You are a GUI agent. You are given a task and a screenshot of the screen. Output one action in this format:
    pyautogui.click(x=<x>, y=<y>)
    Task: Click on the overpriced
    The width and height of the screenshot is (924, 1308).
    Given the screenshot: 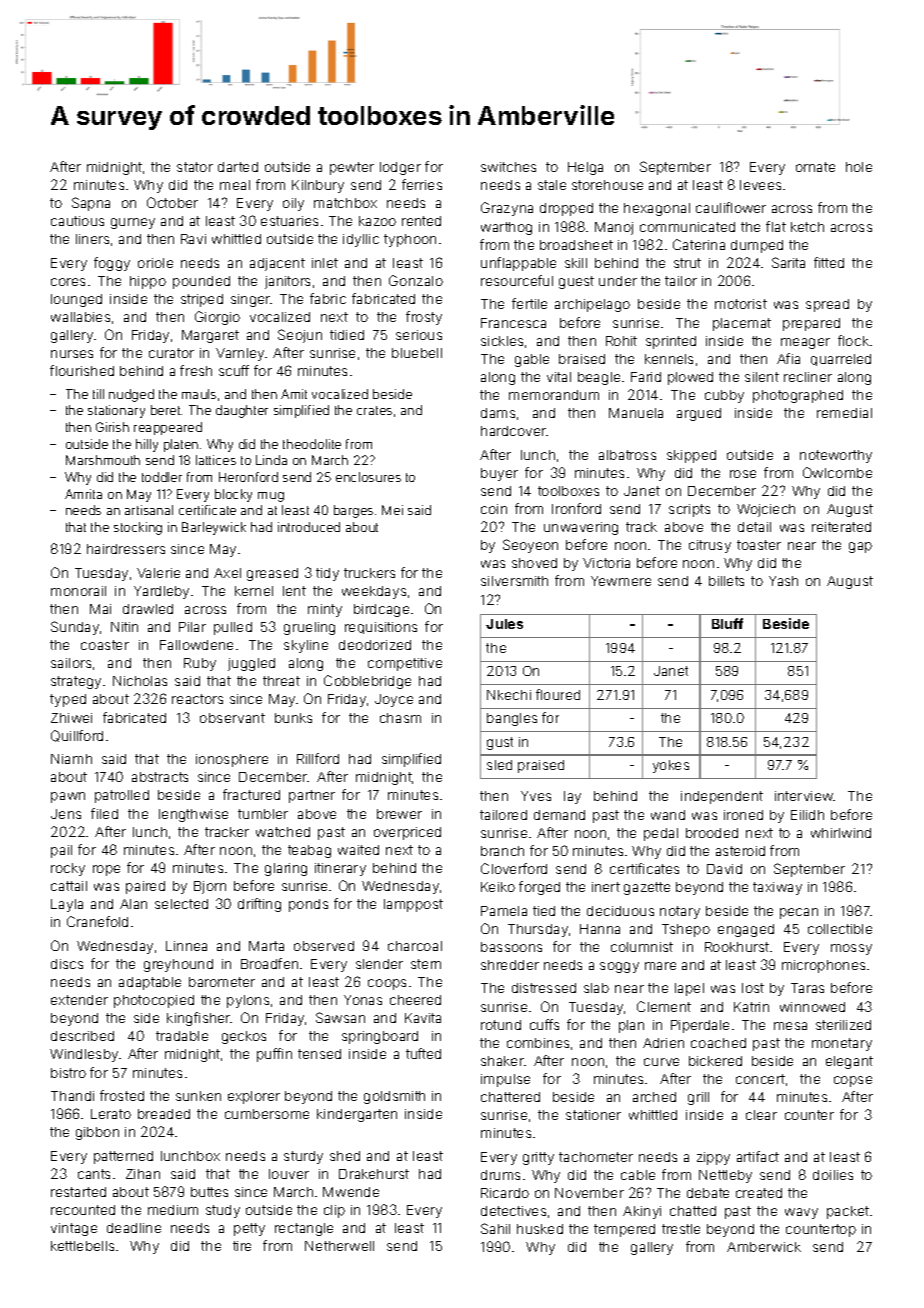 What is the action you would take?
    pyautogui.click(x=407, y=833)
